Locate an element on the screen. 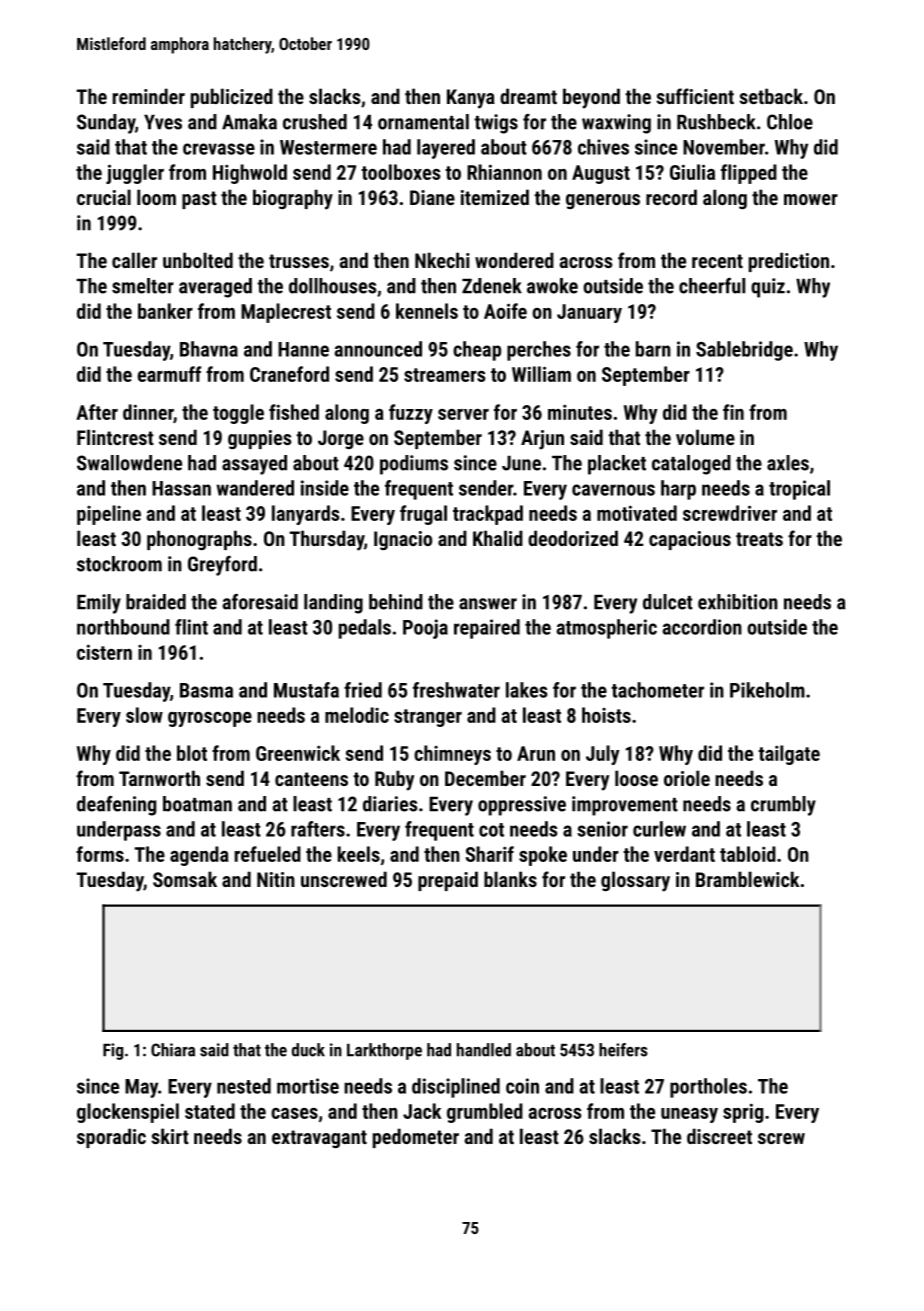 The height and width of the screenshot is (1311, 924). Tarnworth is located at coordinates (159, 778).
